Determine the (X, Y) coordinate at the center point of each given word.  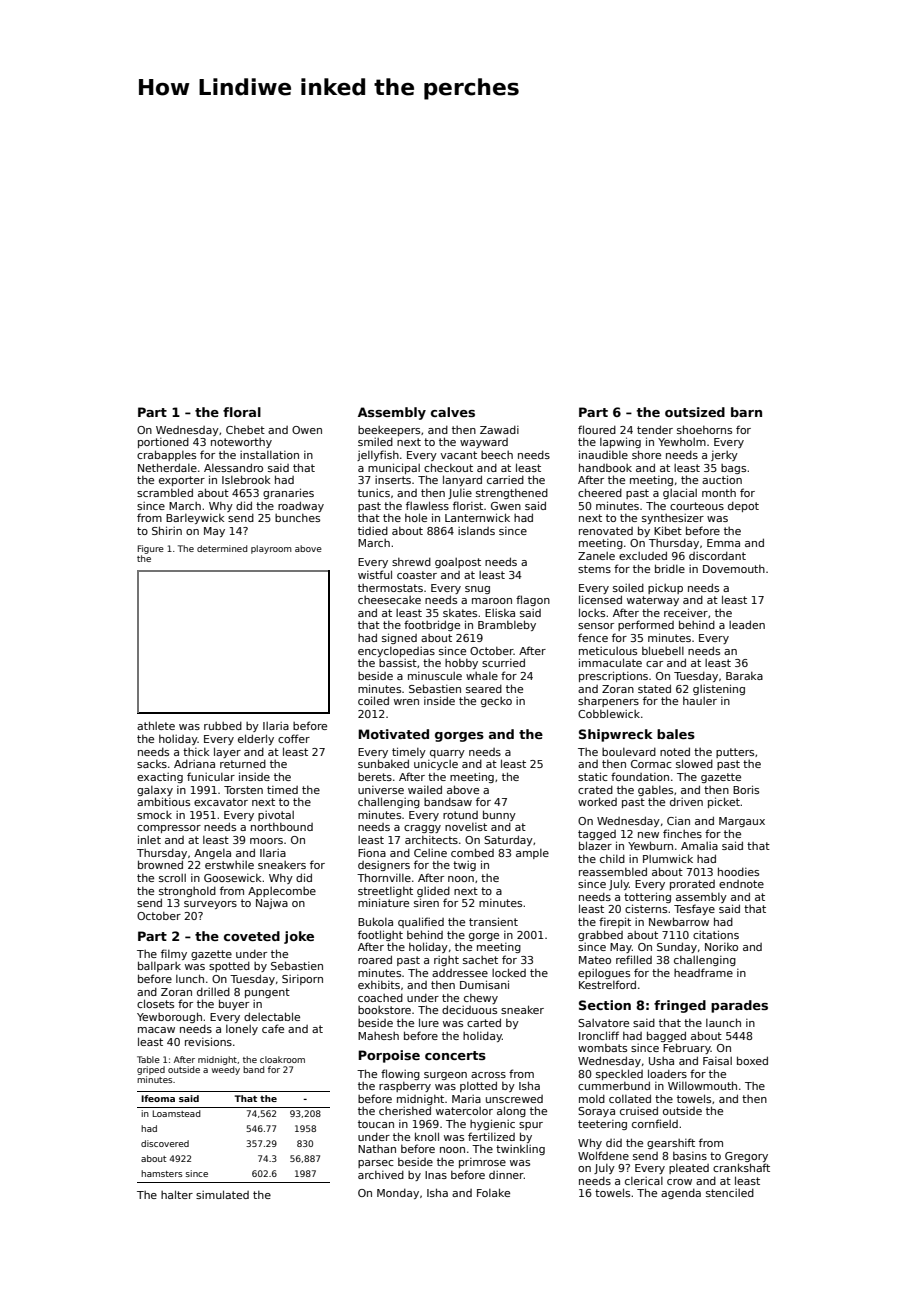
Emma (723, 543)
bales (676, 734)
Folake (493, 1192)
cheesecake (389, 600)
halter (177, 1194)
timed (282, 790)
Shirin (167, 530)
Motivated (393, 734)
